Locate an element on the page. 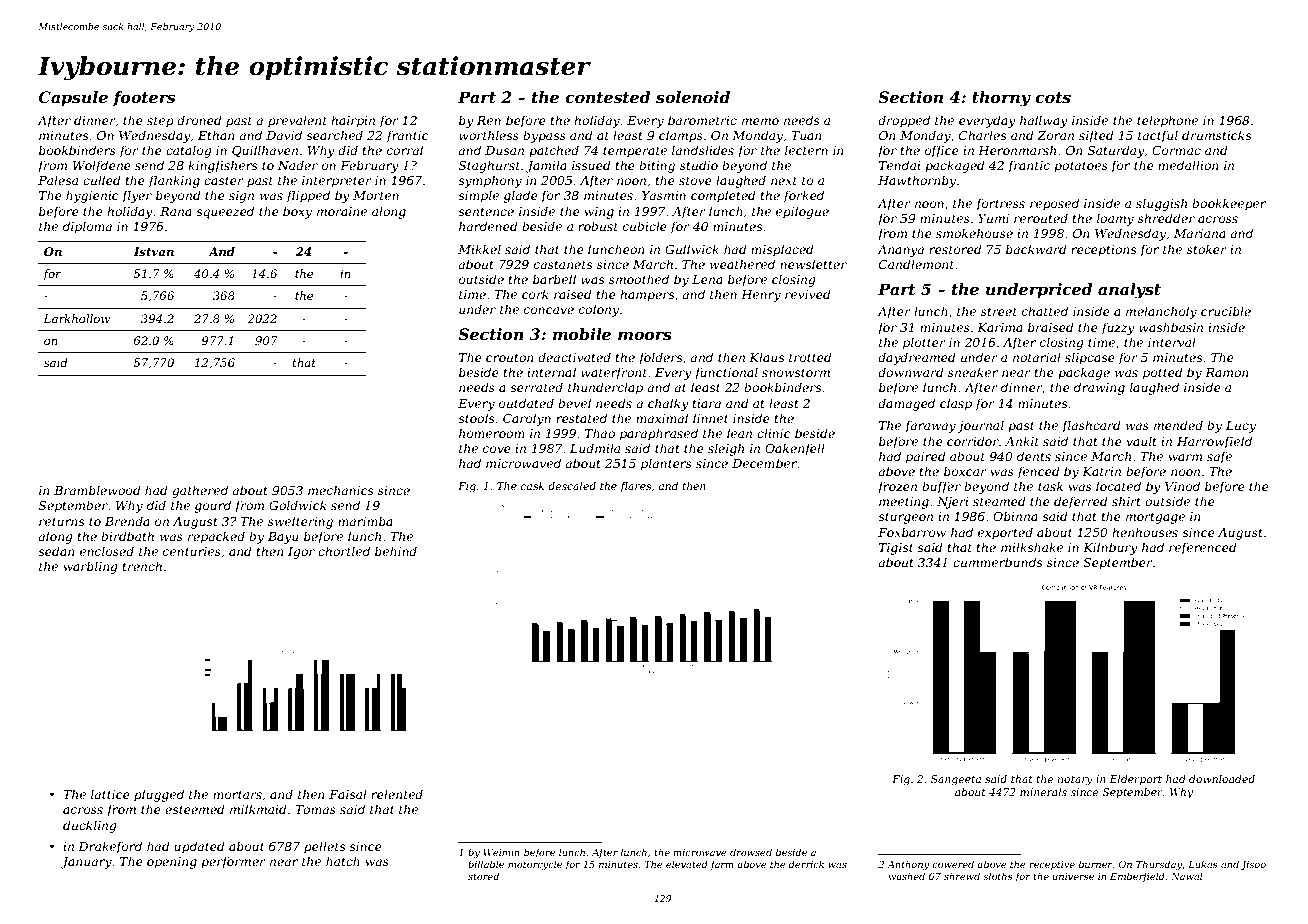 This document has height=924, width=1308. sneaker is located at coordinates (973, 372).
